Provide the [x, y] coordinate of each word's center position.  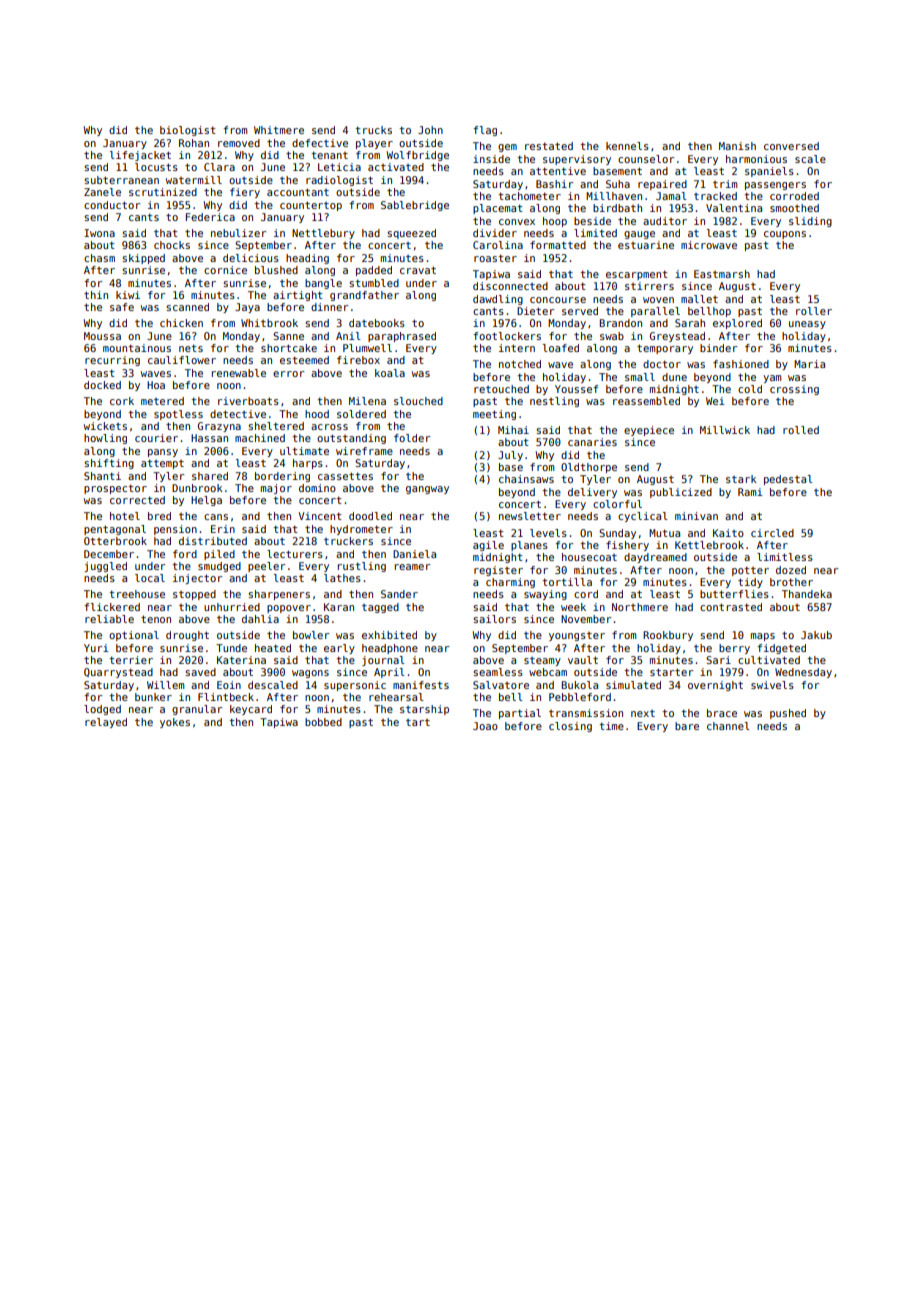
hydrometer [361, 530]
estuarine [646, 245]
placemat [498, 209]
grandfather [364, 296]
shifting [109, 464]
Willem [165, 685]
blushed [276, 270]
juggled [105, 567]
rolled [801, 430]
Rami [750, 492]
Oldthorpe [589, 468]
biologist [188, 131]
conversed [791, 146]
